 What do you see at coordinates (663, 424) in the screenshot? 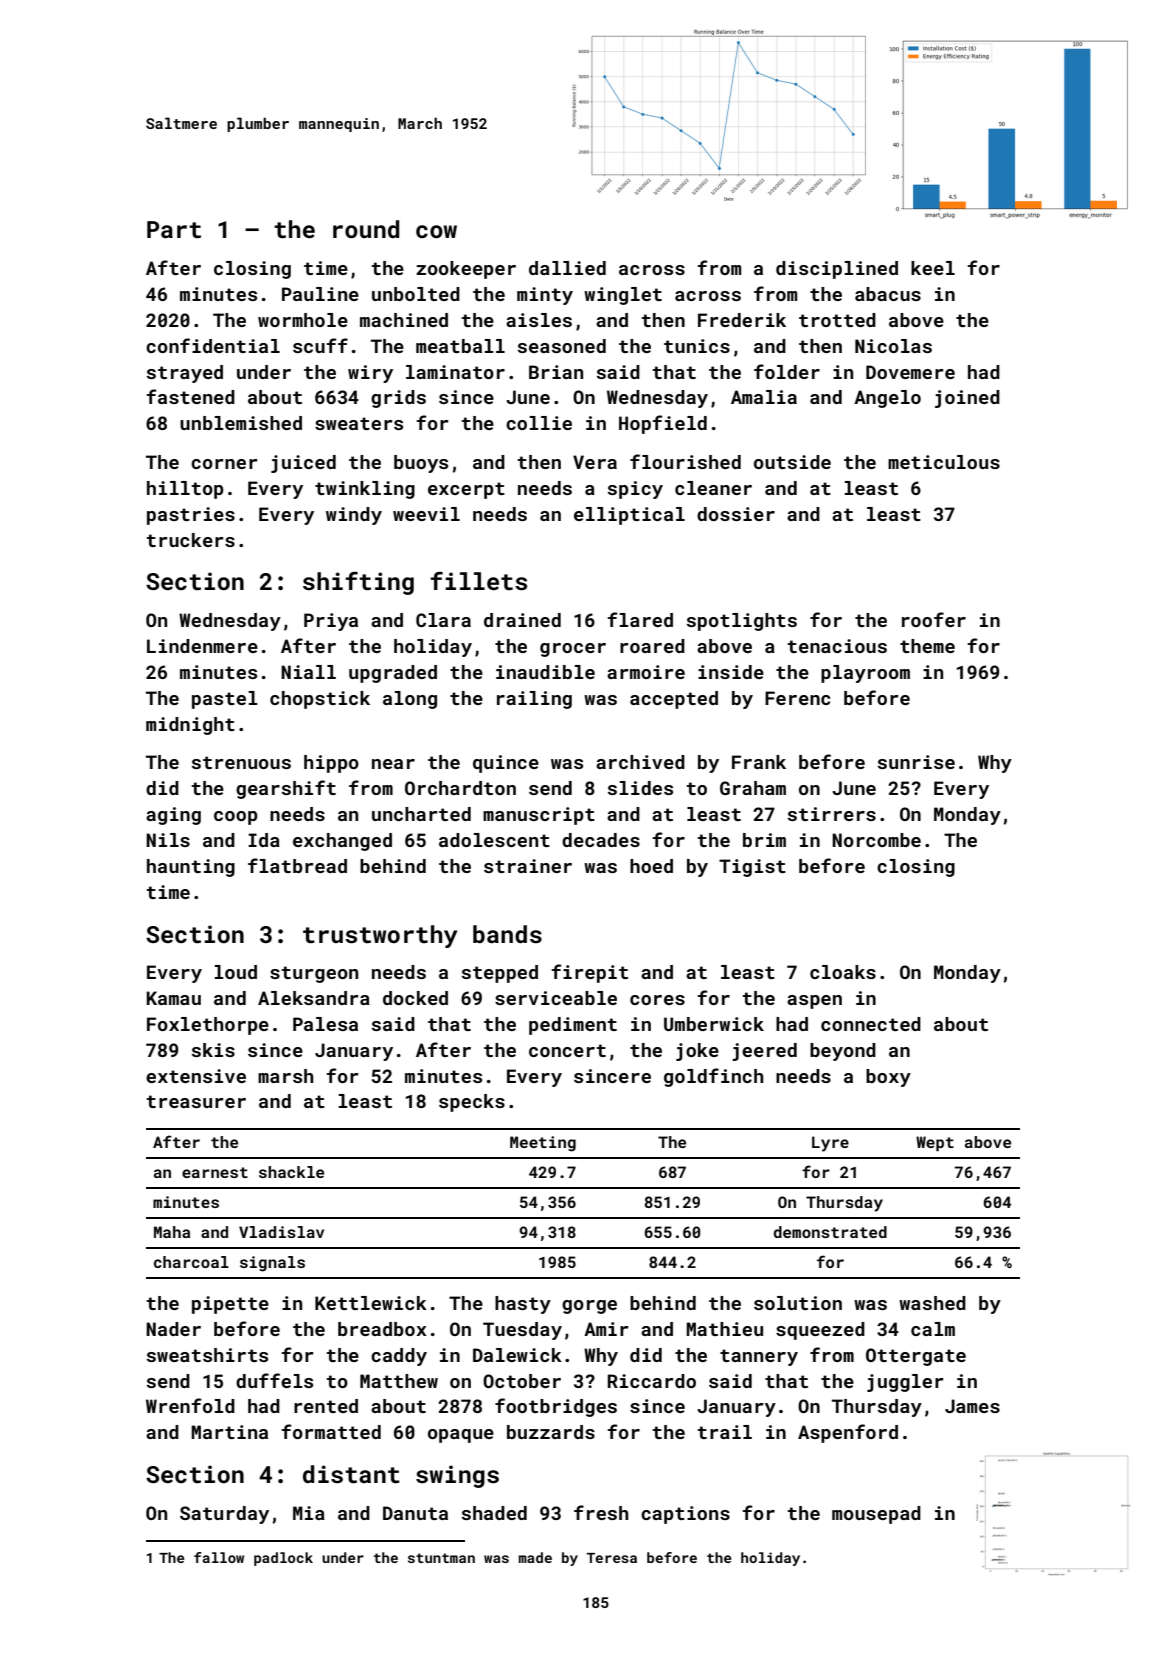
I see `Hopfield` at bounding box center [663, 424].
